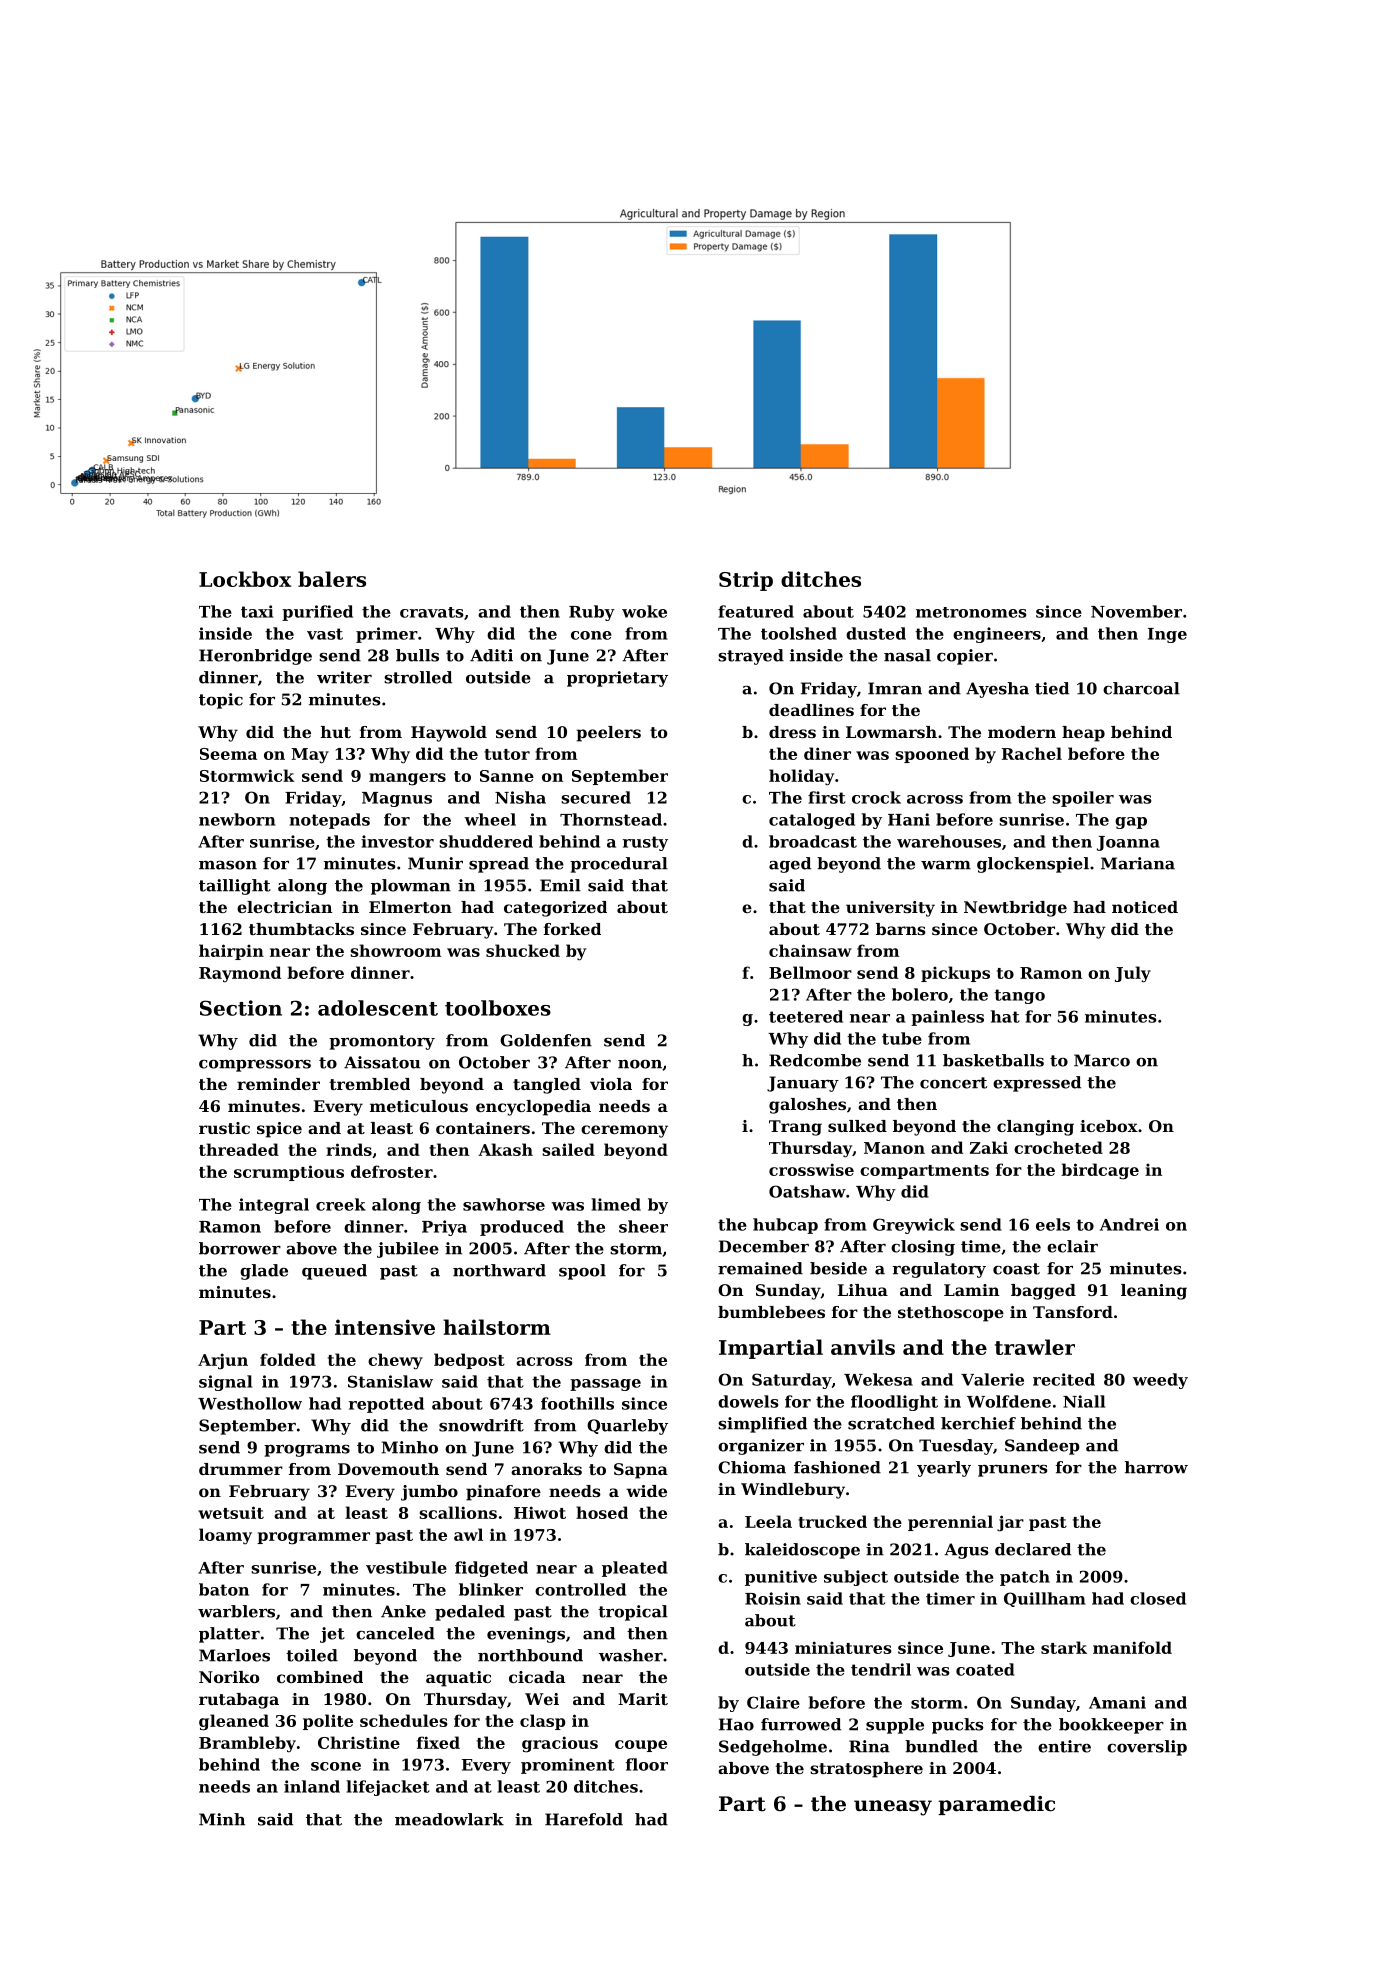 Image resolution: width=1386 pixels, height=1969 pixels. I want to click on spool, so click(582, 1272).
